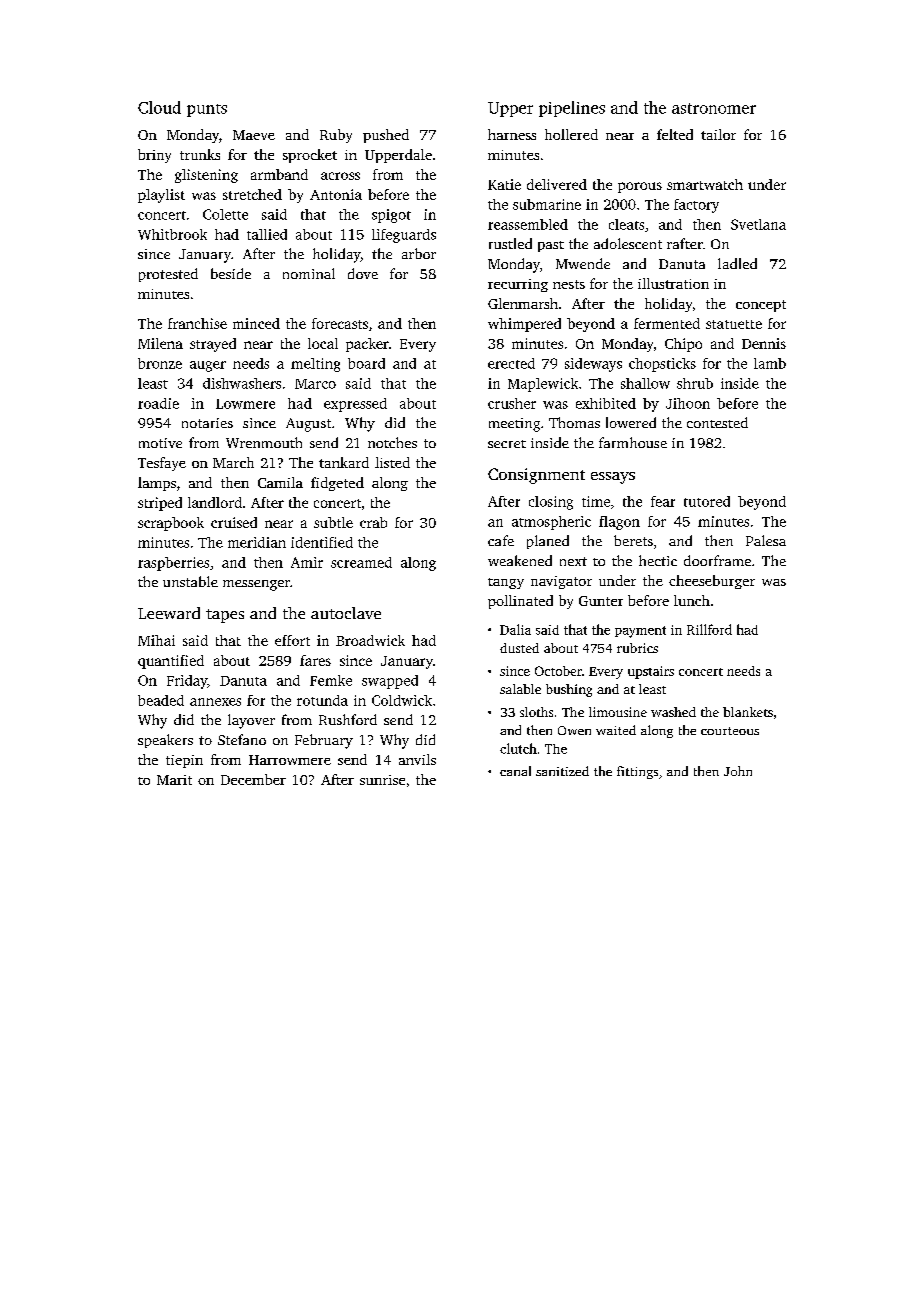 This screenshot has height=1314, width=924. Describe the element at coordinates (174, 780) in the screenshot. I see `Marit` at that location.
